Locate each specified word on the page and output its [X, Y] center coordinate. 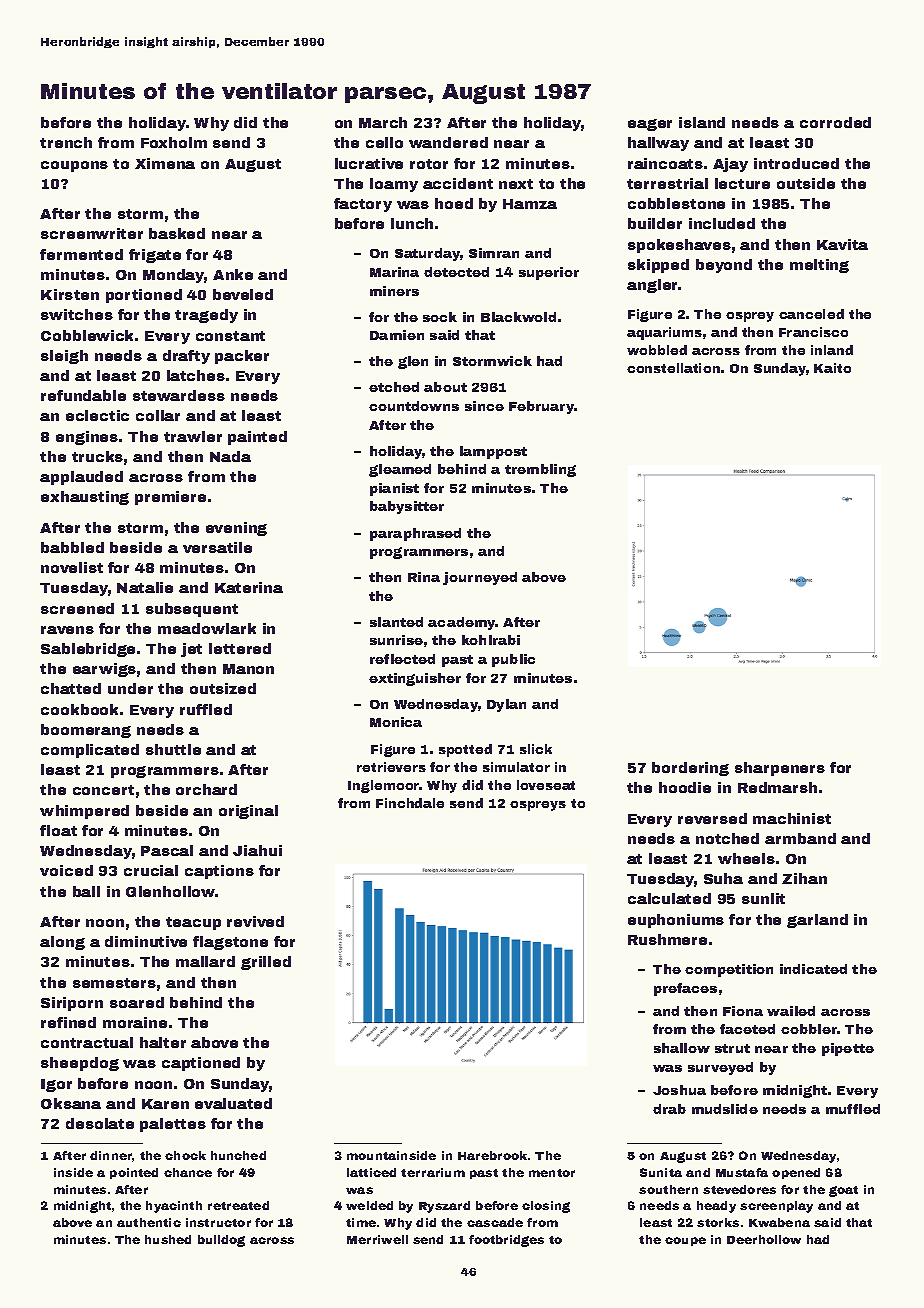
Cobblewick [87, 335]
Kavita [842, 244]
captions [219, 872]
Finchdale [410, 803]
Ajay [730, 165]
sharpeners [780, 769]
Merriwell [377, 1239]
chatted [71, 688]
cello [384, 142]
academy [462, 623]
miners [394, 291]
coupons [74, 166]
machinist [792, 818]
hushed [168, 1239]
